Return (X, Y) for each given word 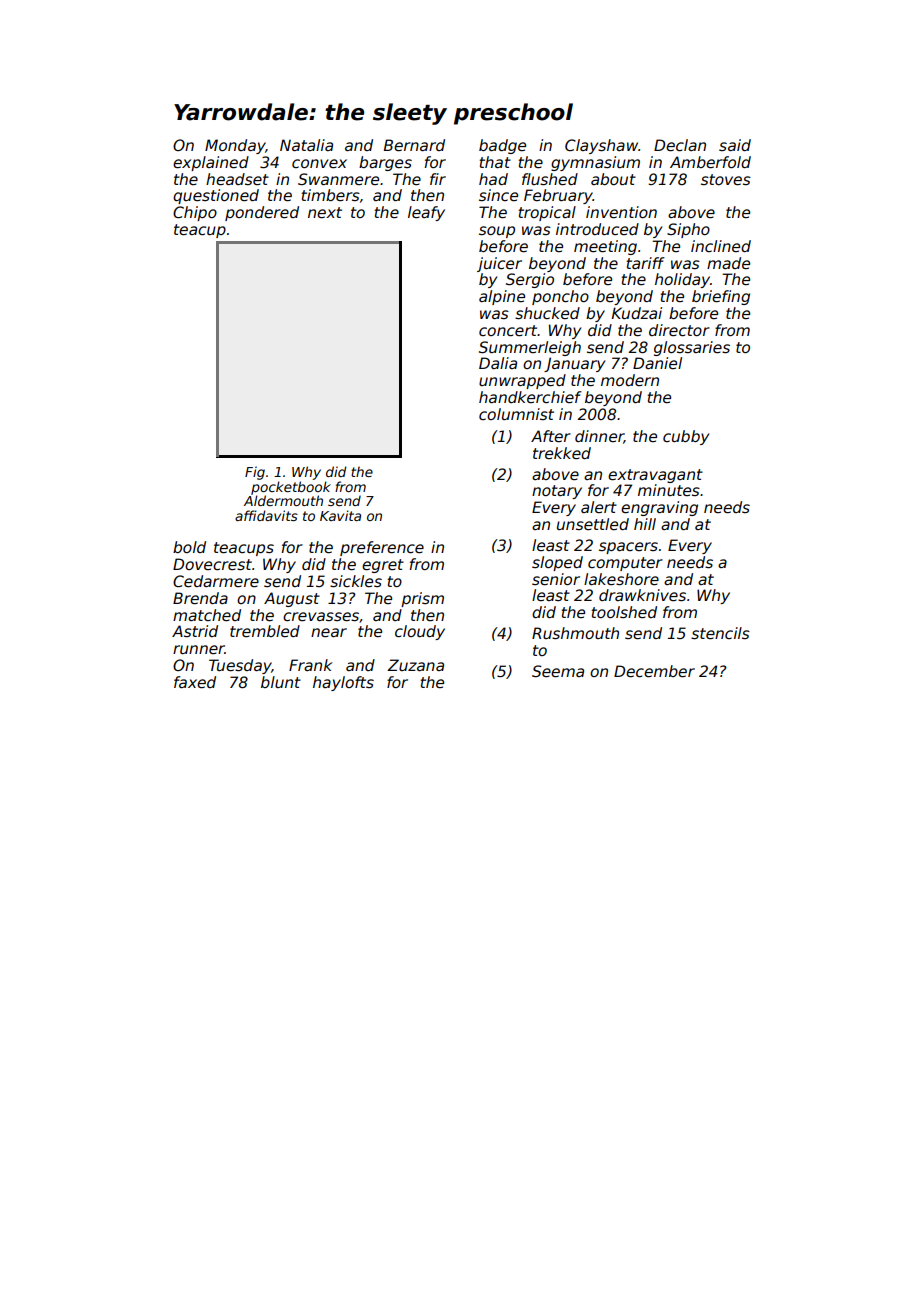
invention (621, 212)
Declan (680, 145)
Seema (558, 671)
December (654, 671)
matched (207, 615)
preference (382, 548)
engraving (659, 508)
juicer (499, 264)
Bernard (414, 145)
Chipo (195, 213)
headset (237, 179)
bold (189, 547)
